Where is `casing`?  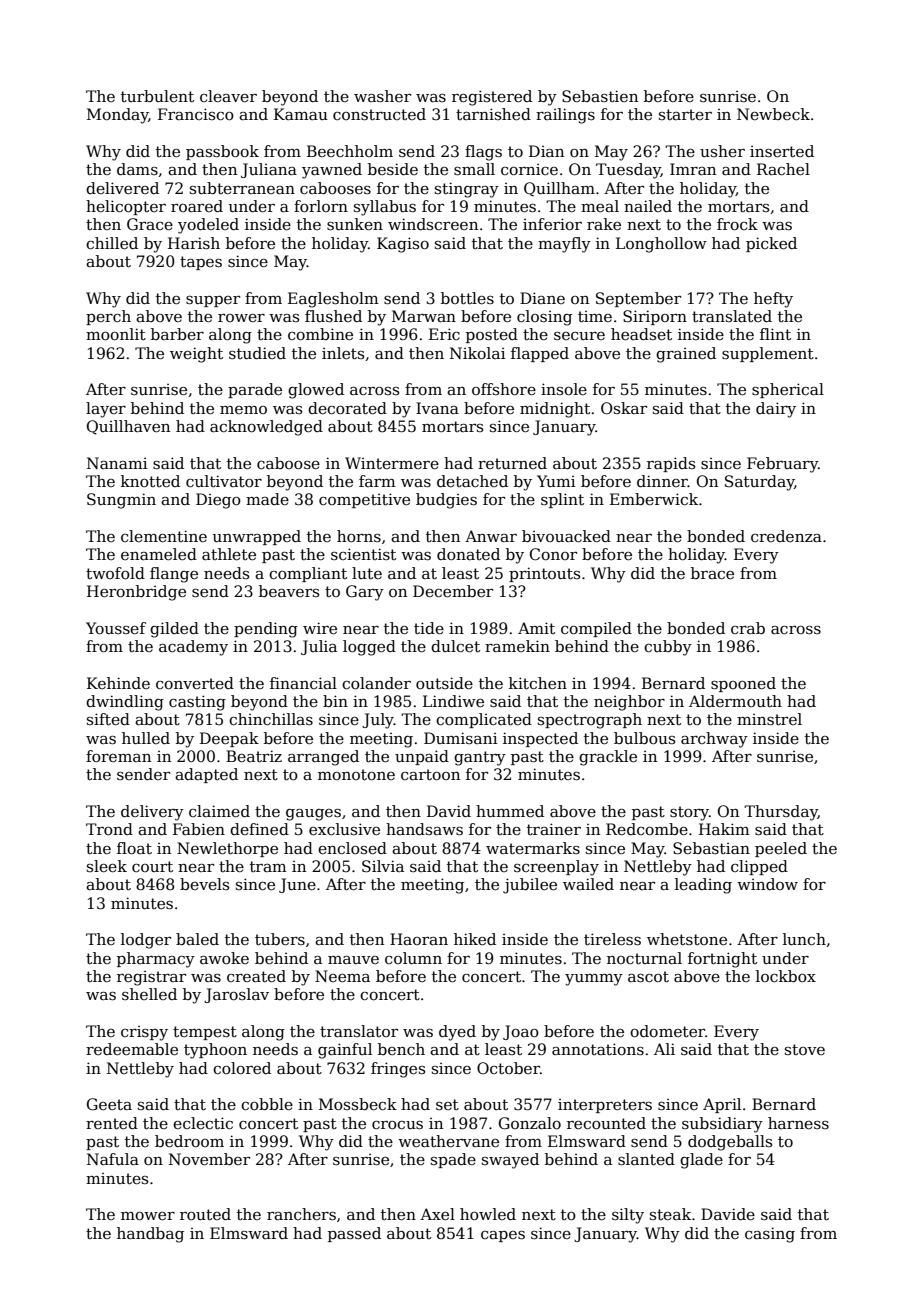
casing is located at coordinates (770, 1235).
